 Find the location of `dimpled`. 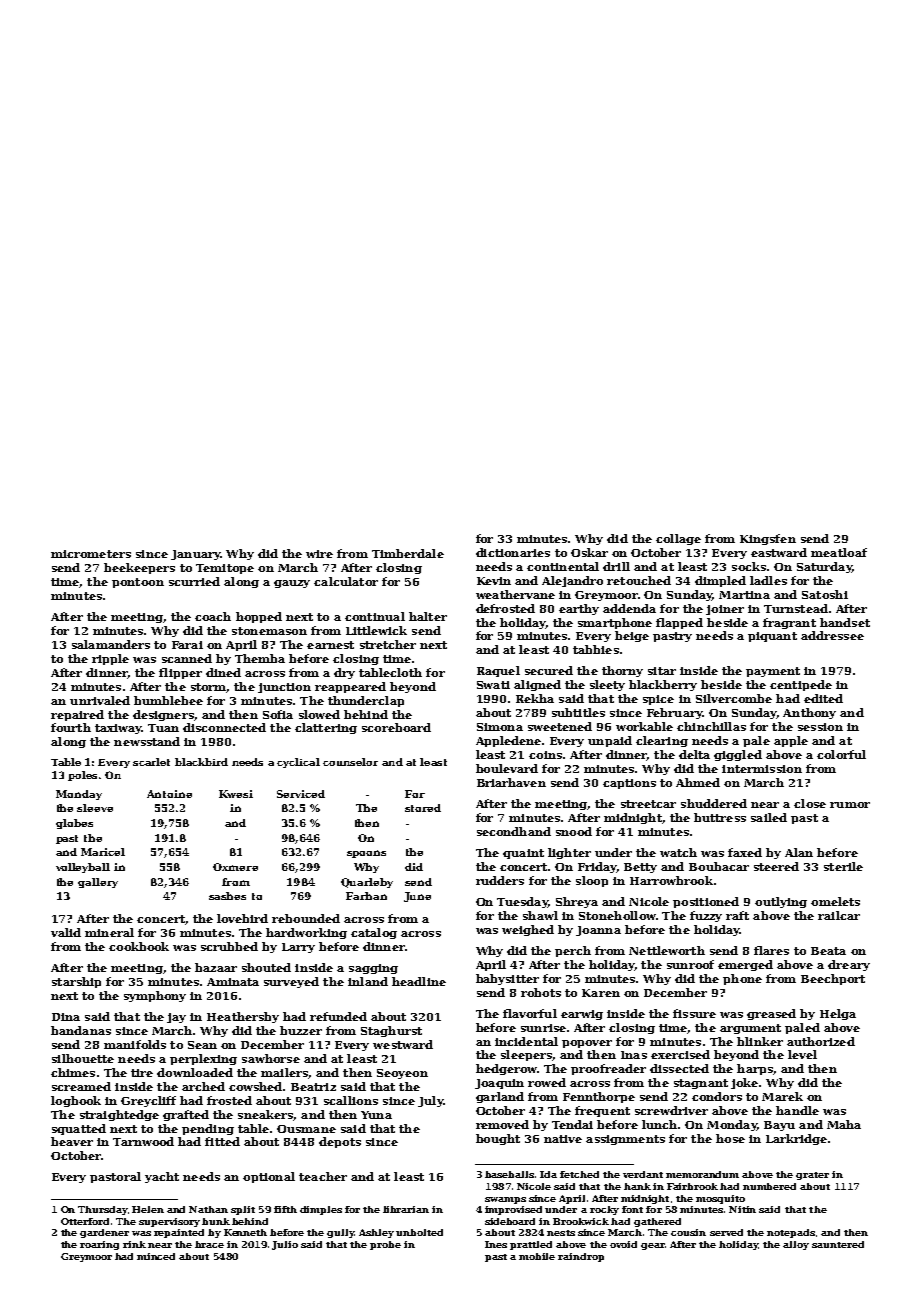

dimpled is located at coordinates (720, 581).
